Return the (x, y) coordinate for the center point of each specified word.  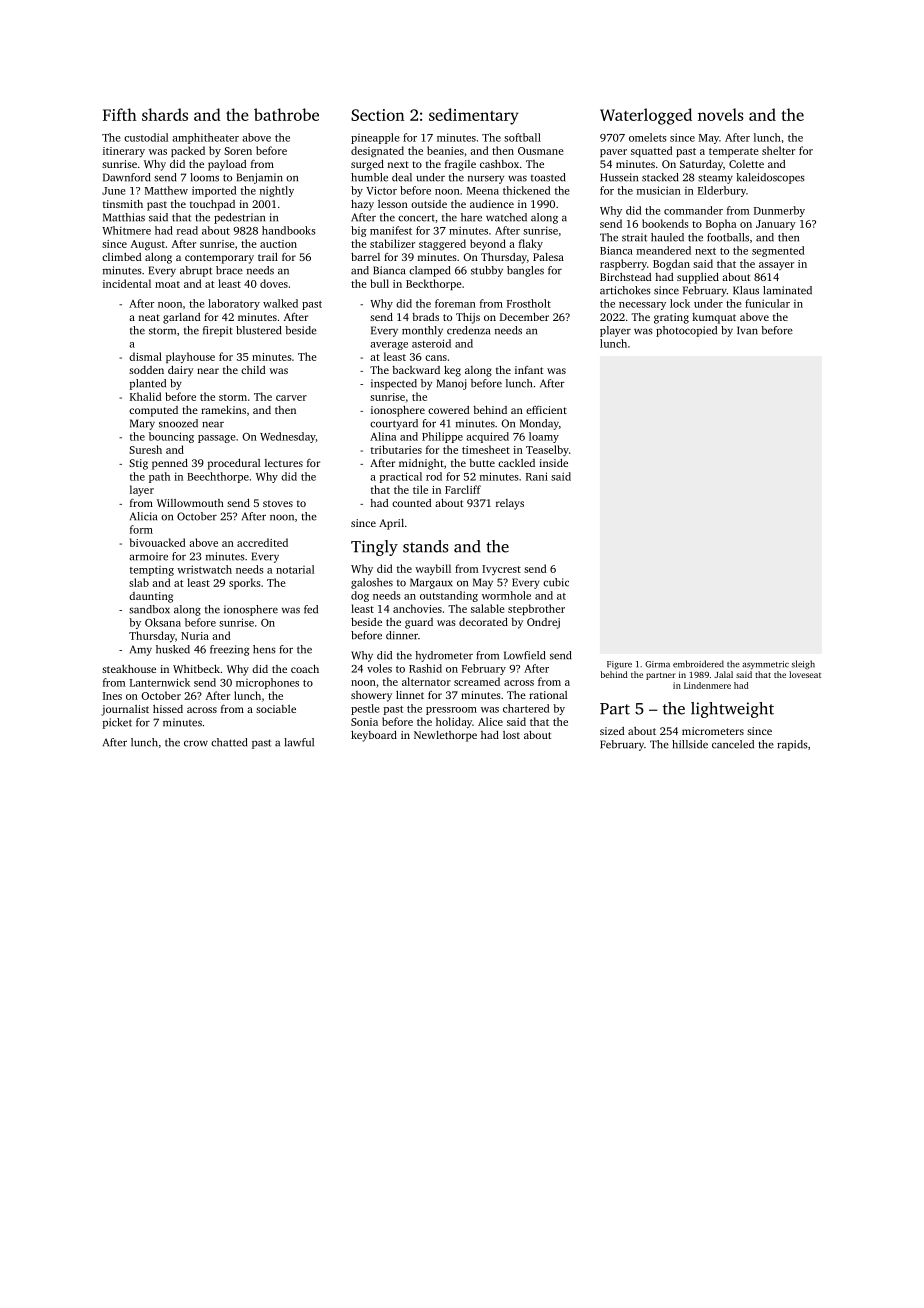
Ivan (747, 330)
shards (165, 114)
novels (721, 114)
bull (380, 283)
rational (548, 695)
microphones (267, 683)
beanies (445, 150)
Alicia (143, 516)
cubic (556, 582)
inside (553, 463)
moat (167, 284)
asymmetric (765, 665)
